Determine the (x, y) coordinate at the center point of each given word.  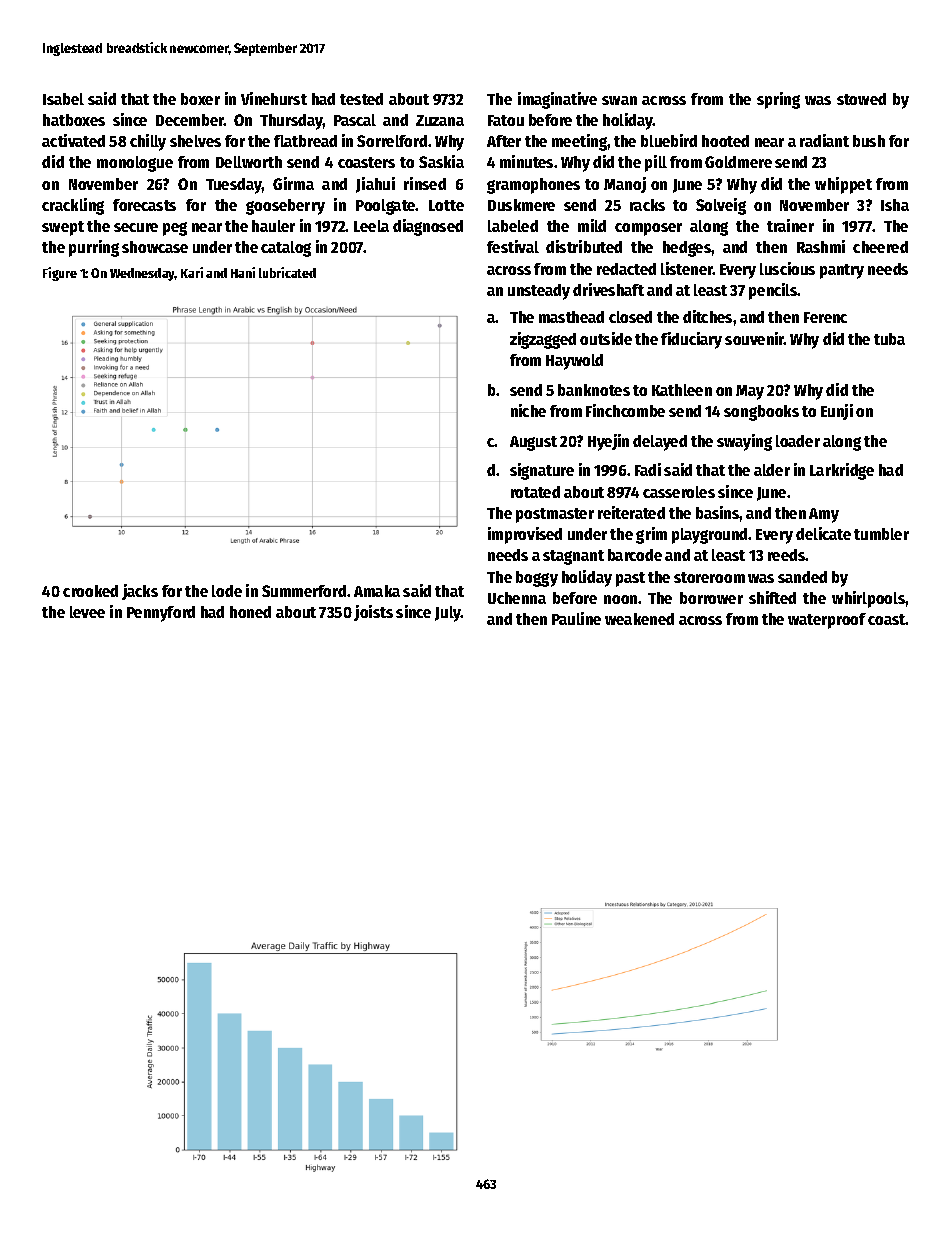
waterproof (827, 621)
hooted (725, 141)
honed (250, 612)
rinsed (425, 183)
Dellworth (249, 162)
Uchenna (517, 598)
